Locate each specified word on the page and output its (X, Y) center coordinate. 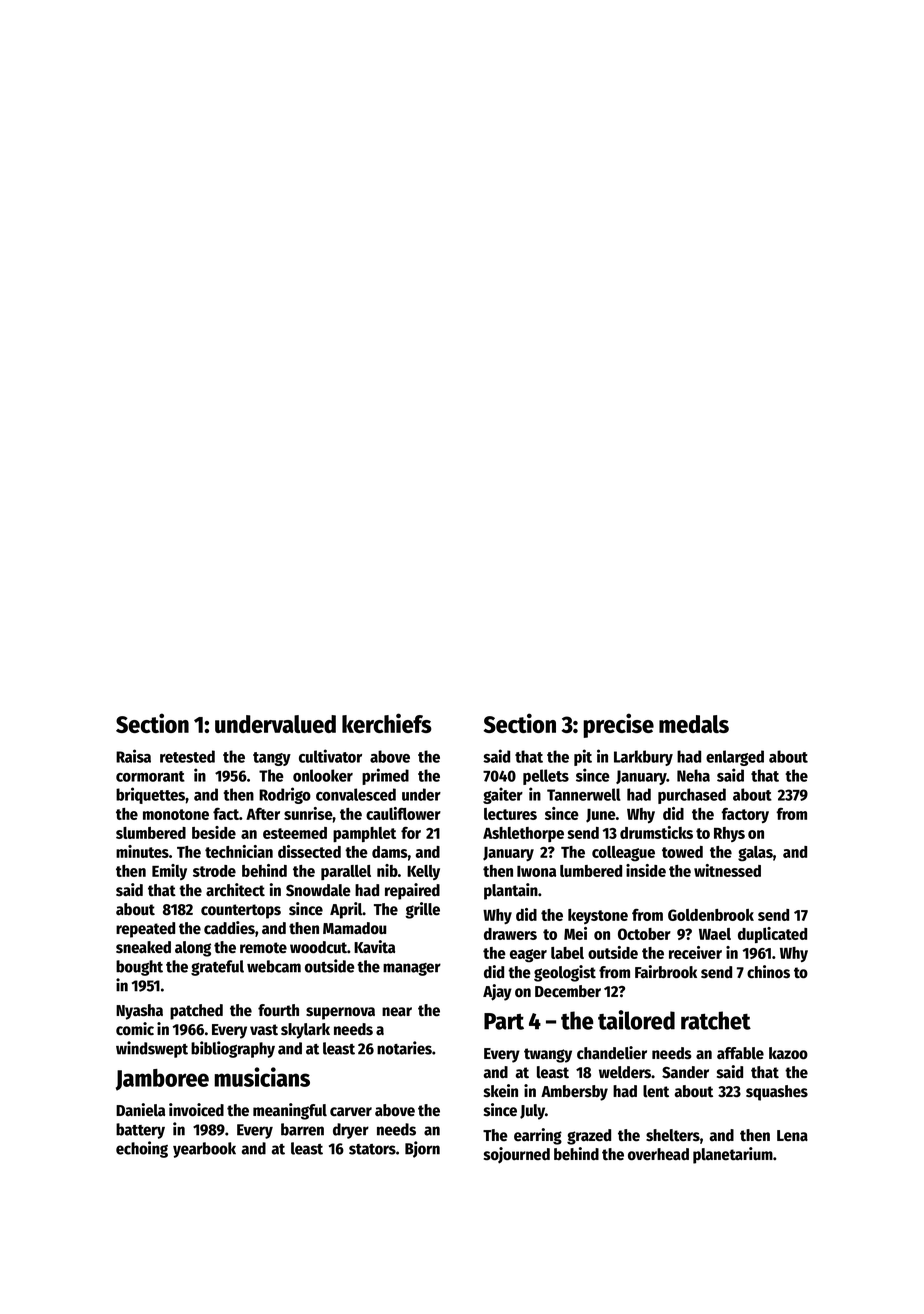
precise (618, 725)
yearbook (204, 1150)
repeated (145, 930)
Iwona (536, 871)
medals (694, 724)
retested (187, 756)
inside (646, 870)
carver (351, 1112)
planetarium (733, 1155)
